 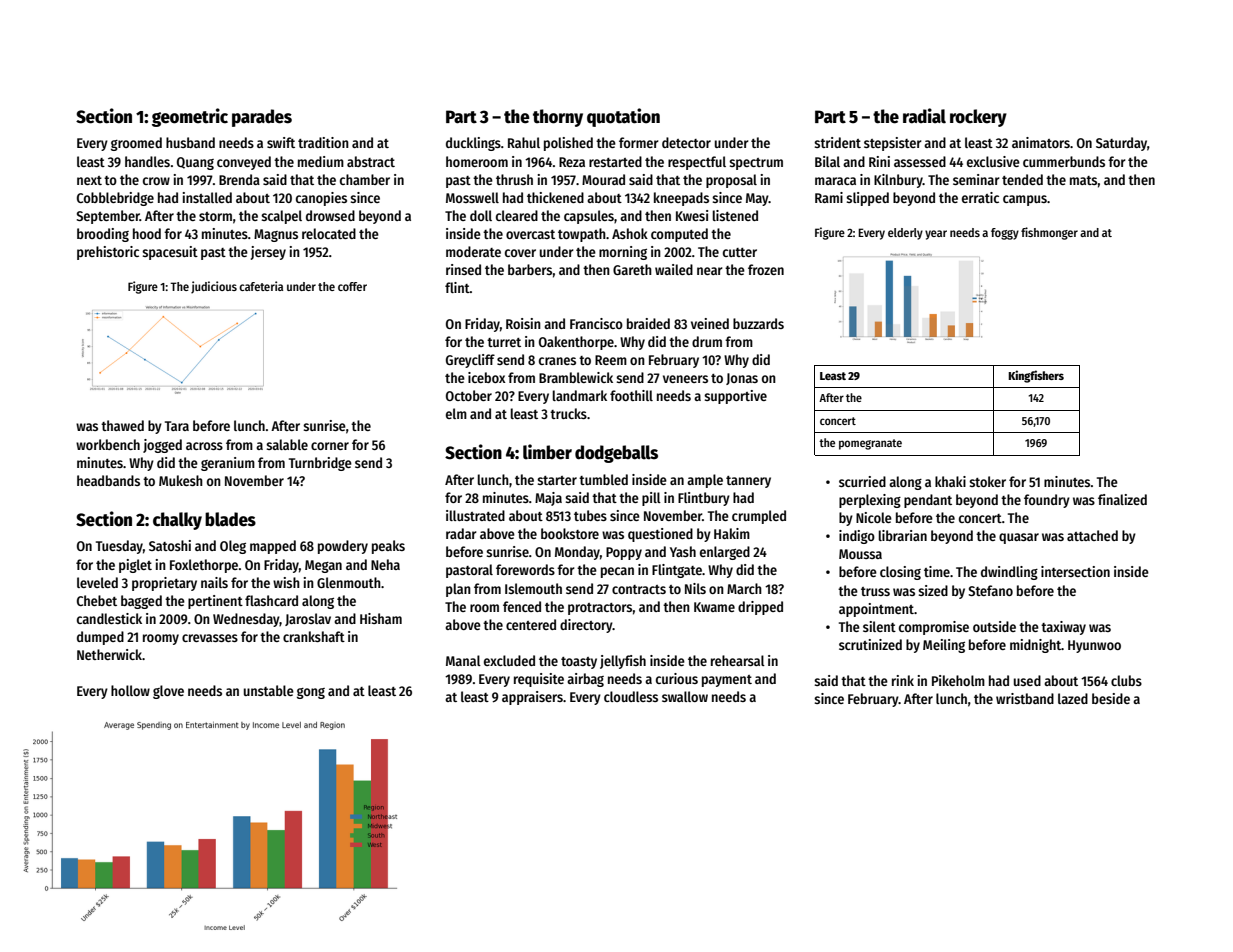 I want to click on installed, so click(x=207, y=197).
